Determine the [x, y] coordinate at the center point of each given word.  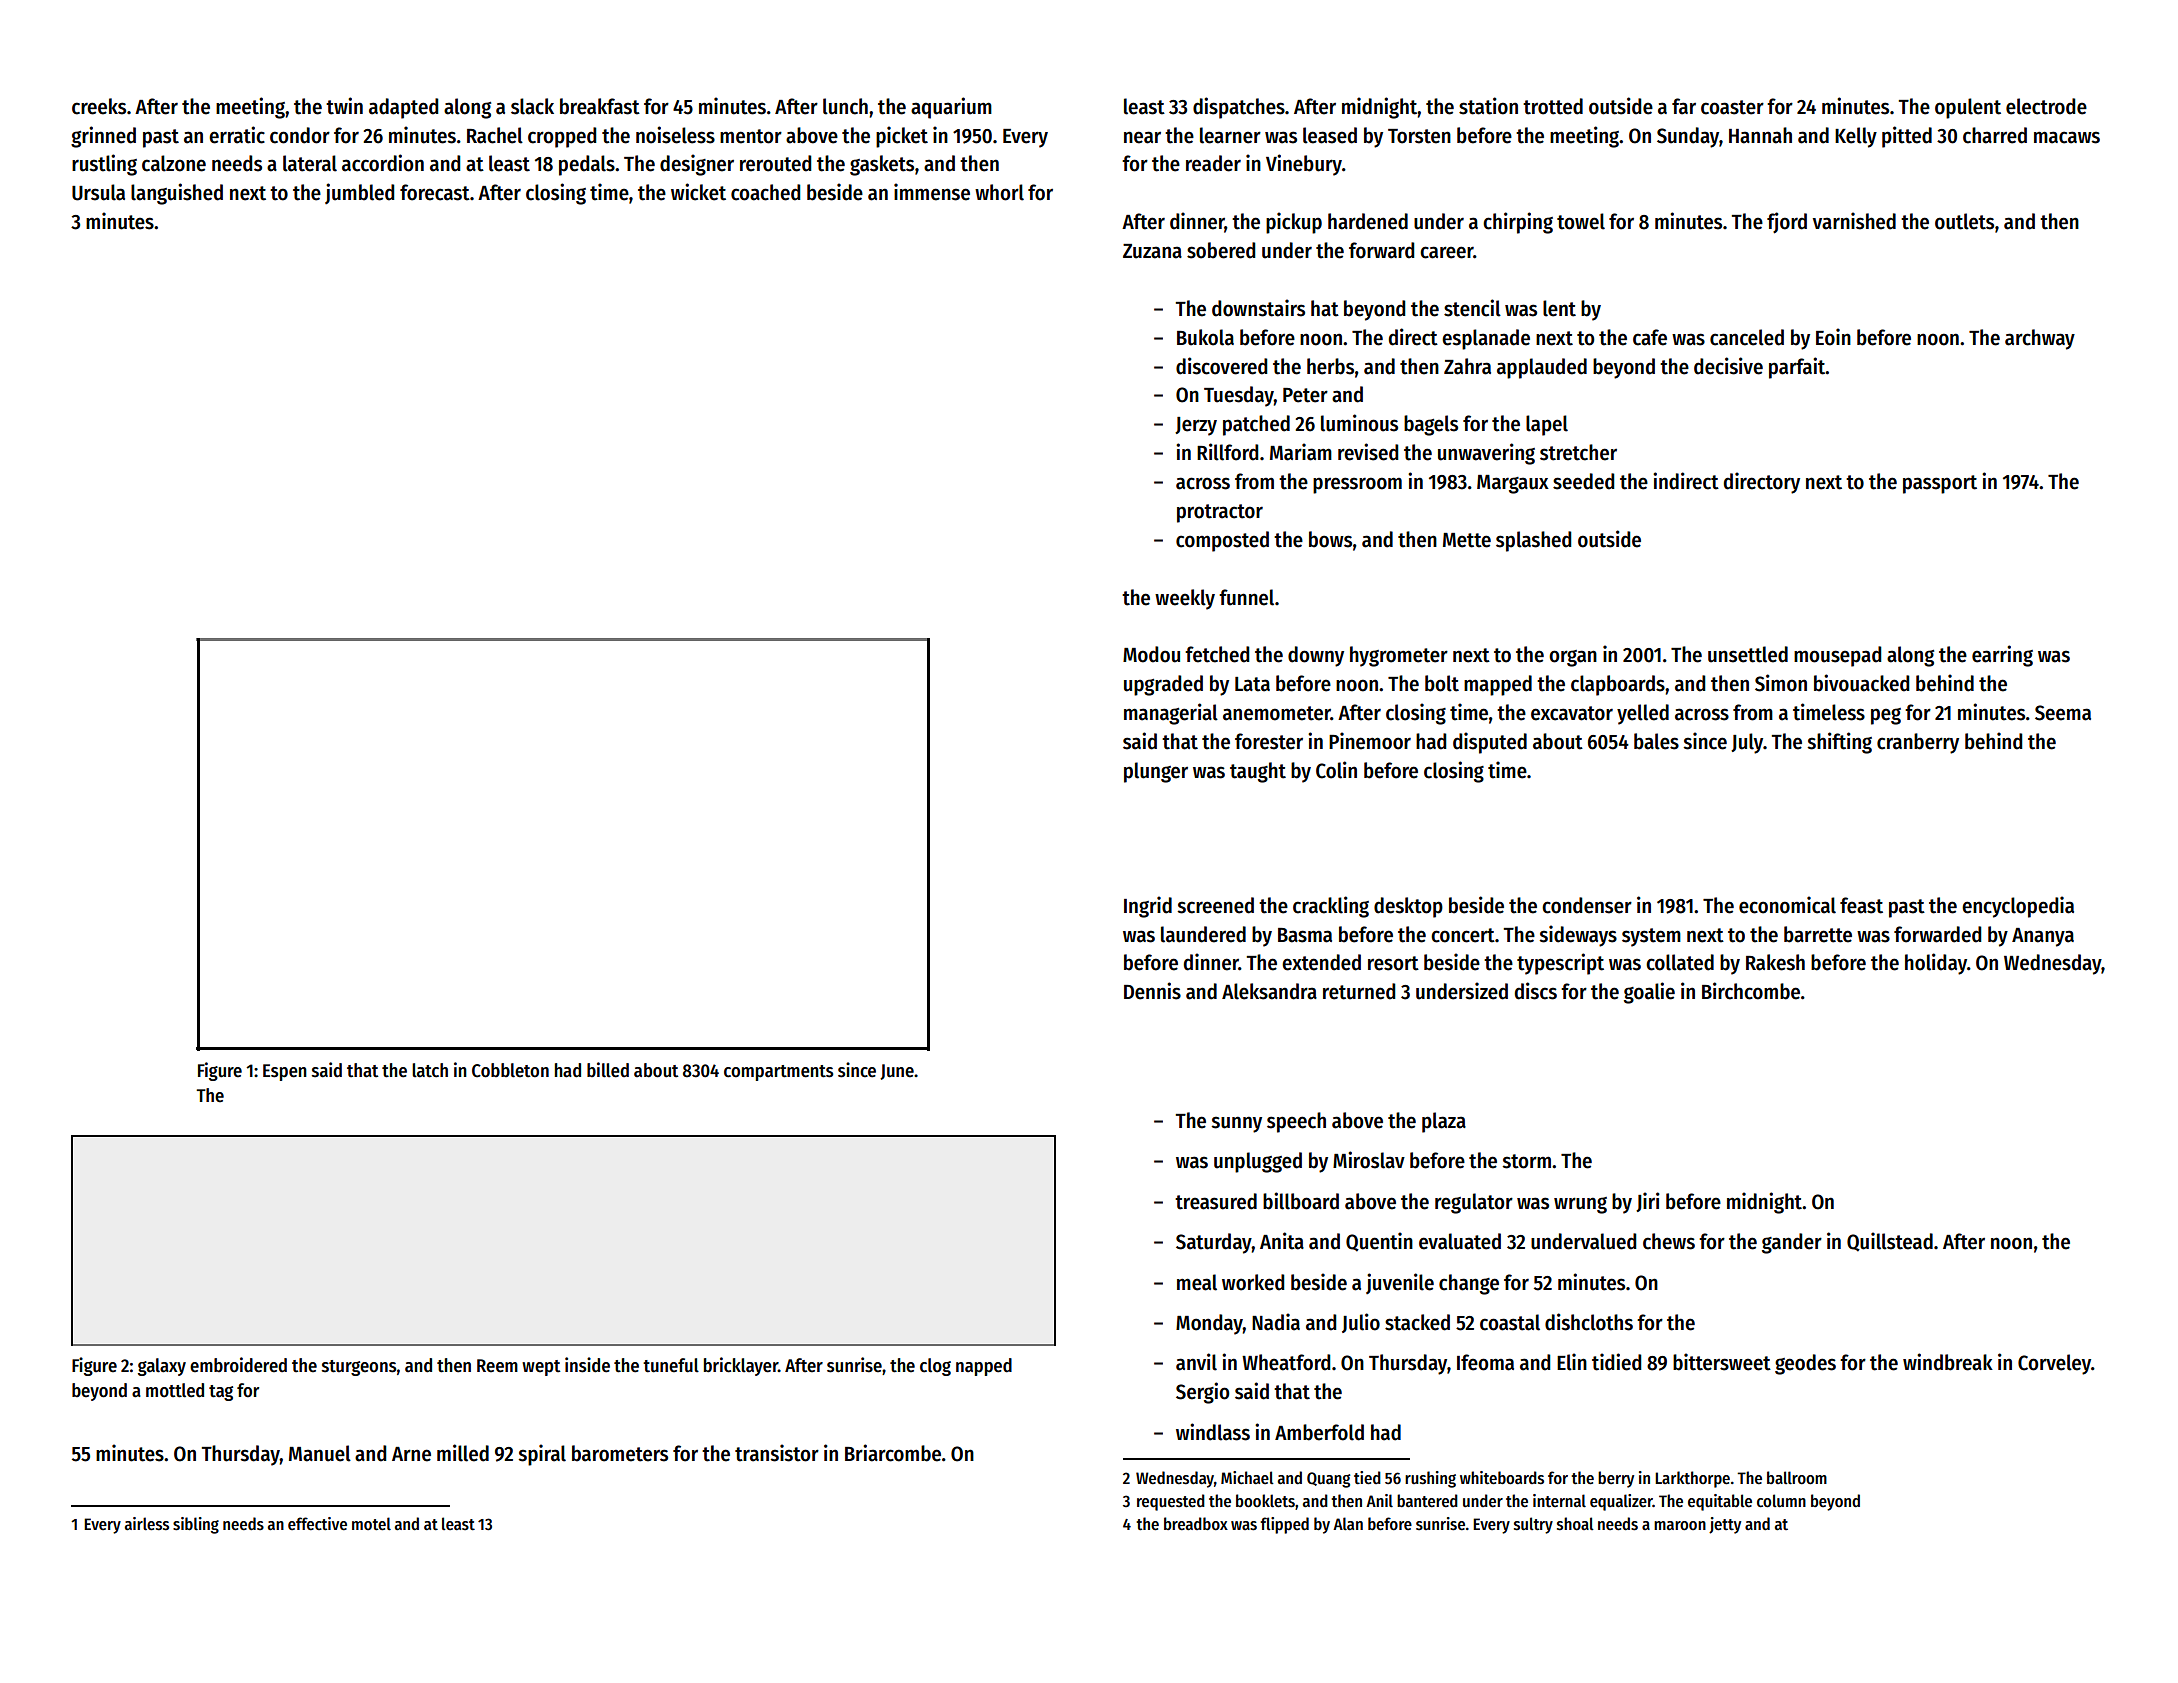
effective [317, 1524]
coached [765, 192]
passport [1940, 484]
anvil [1196, 1362]
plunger [1156, 772]
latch [430, 1070]
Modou [1151, 654]
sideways [1578, 936]
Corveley [2054, 1364]
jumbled [359, 193]
